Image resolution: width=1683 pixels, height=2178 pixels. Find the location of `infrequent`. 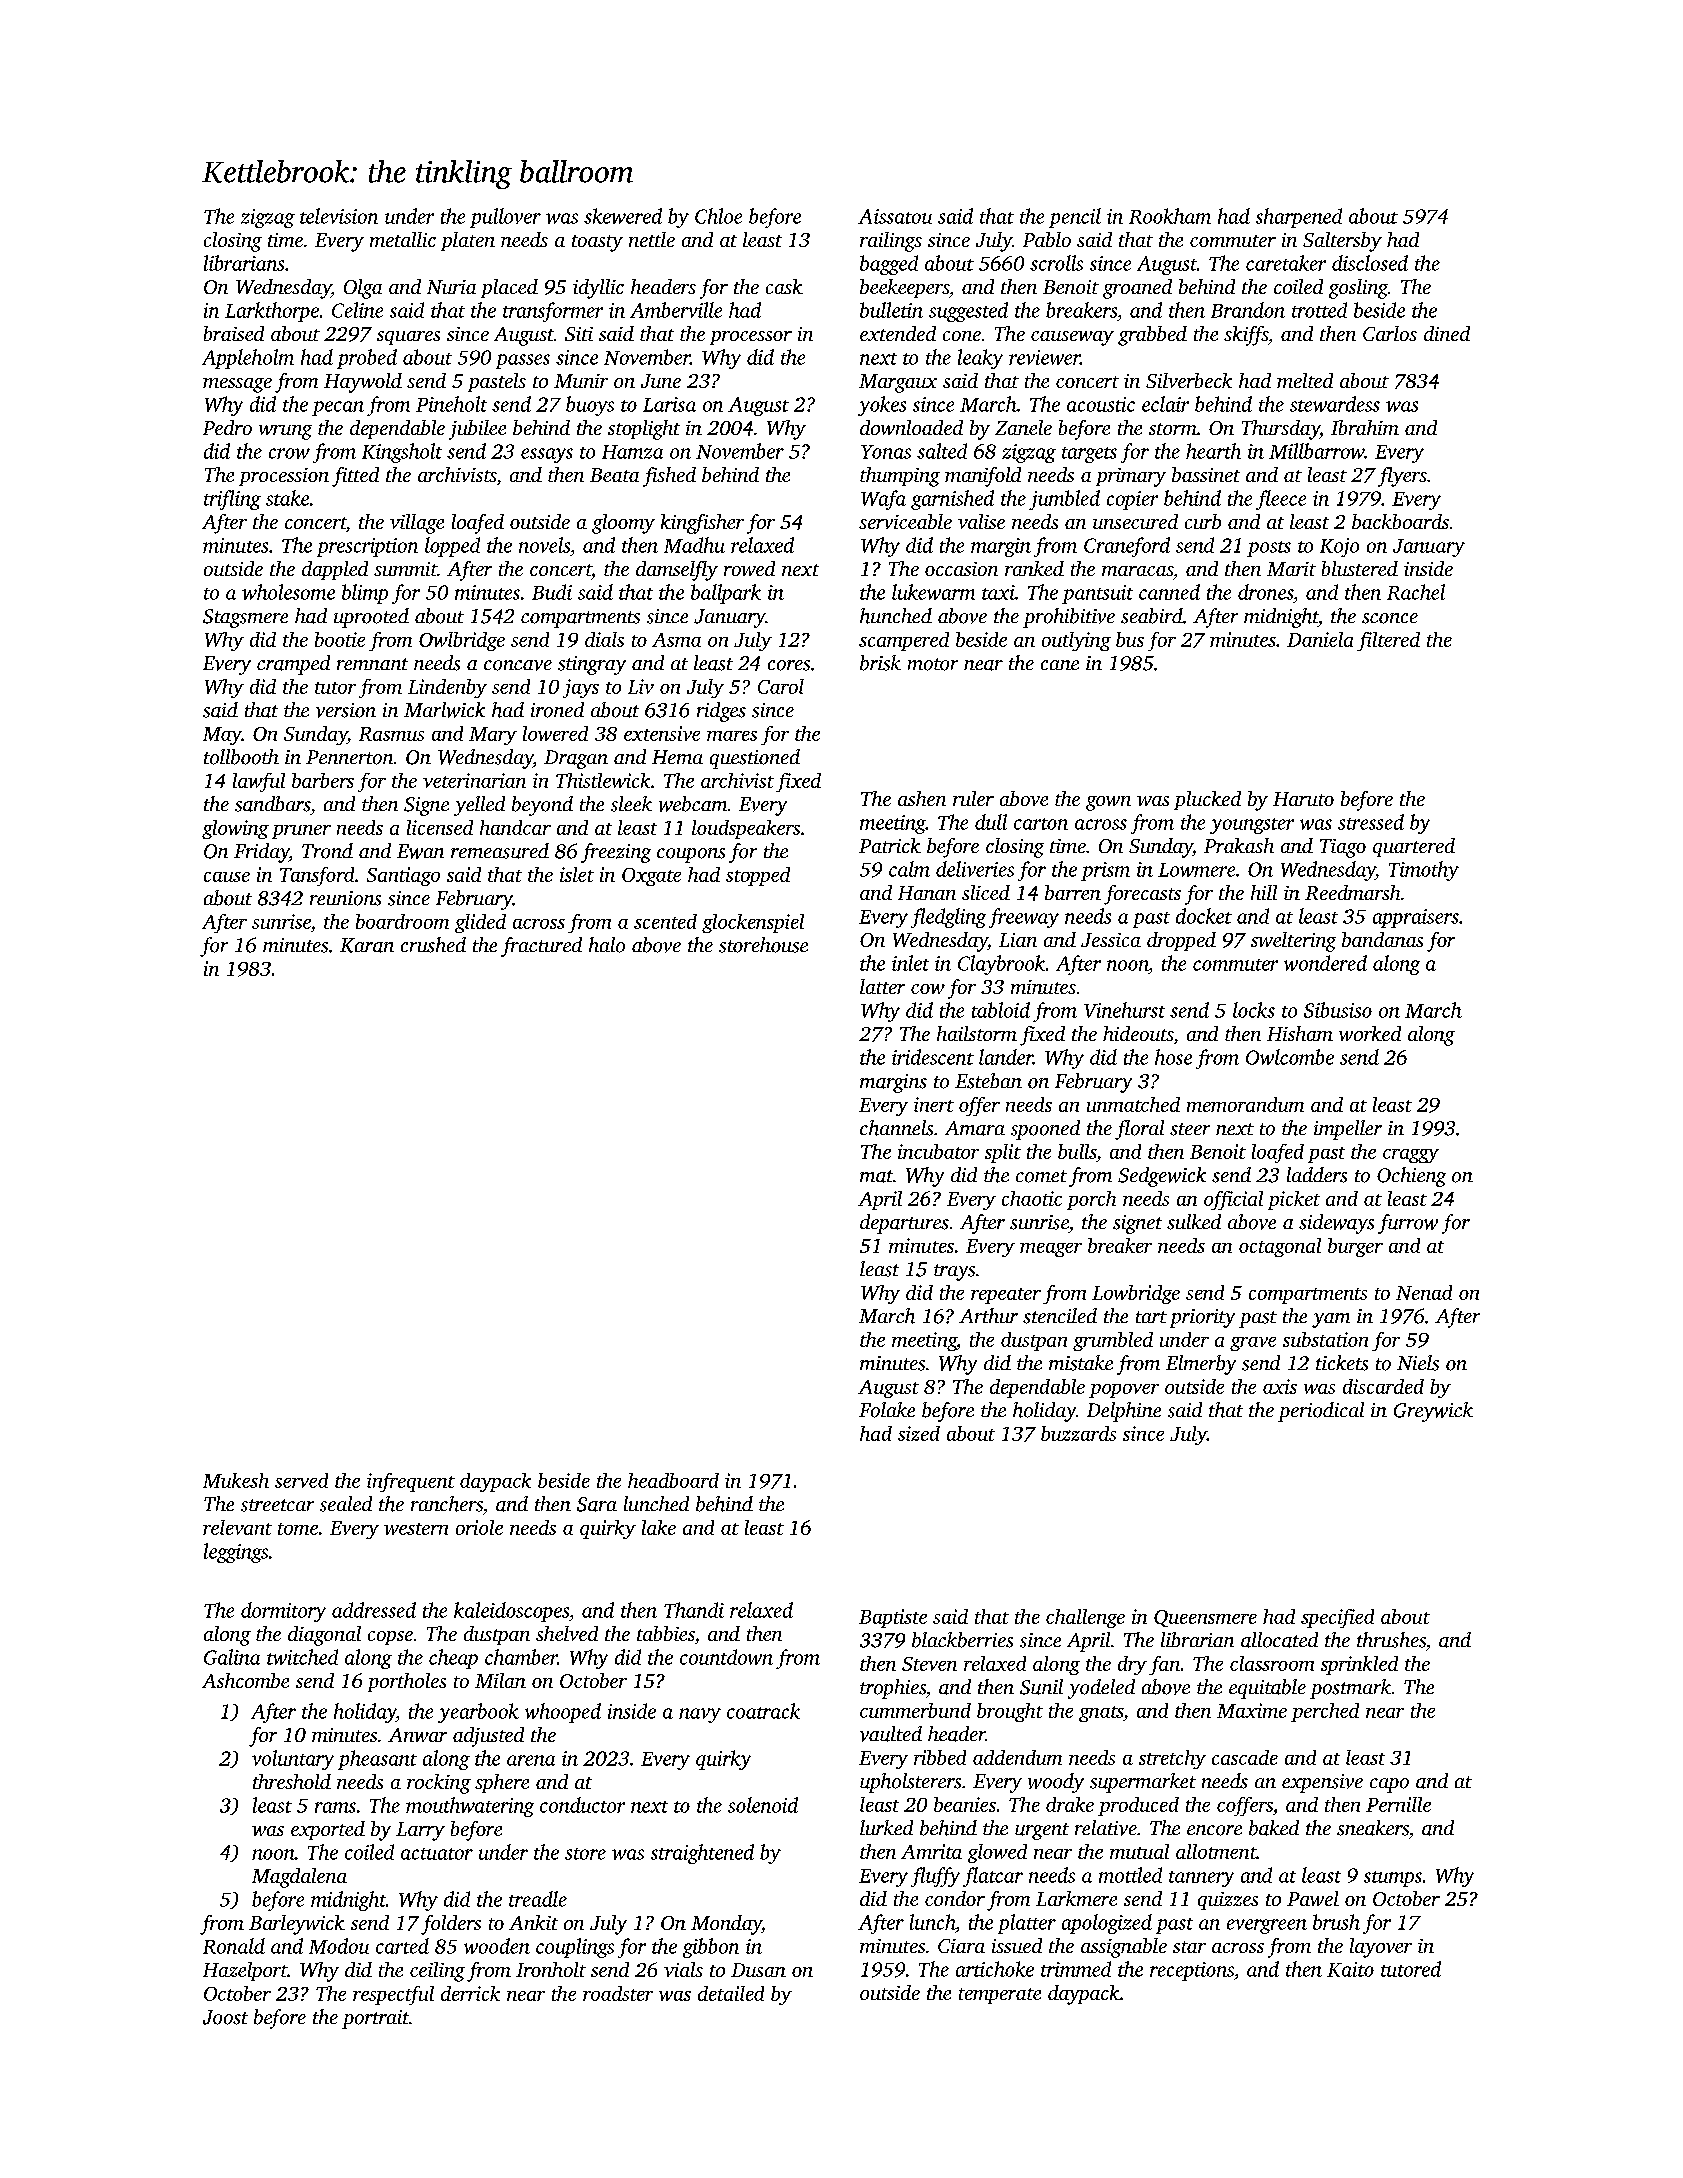

infrequent is located at coordinates (411, 1482).
